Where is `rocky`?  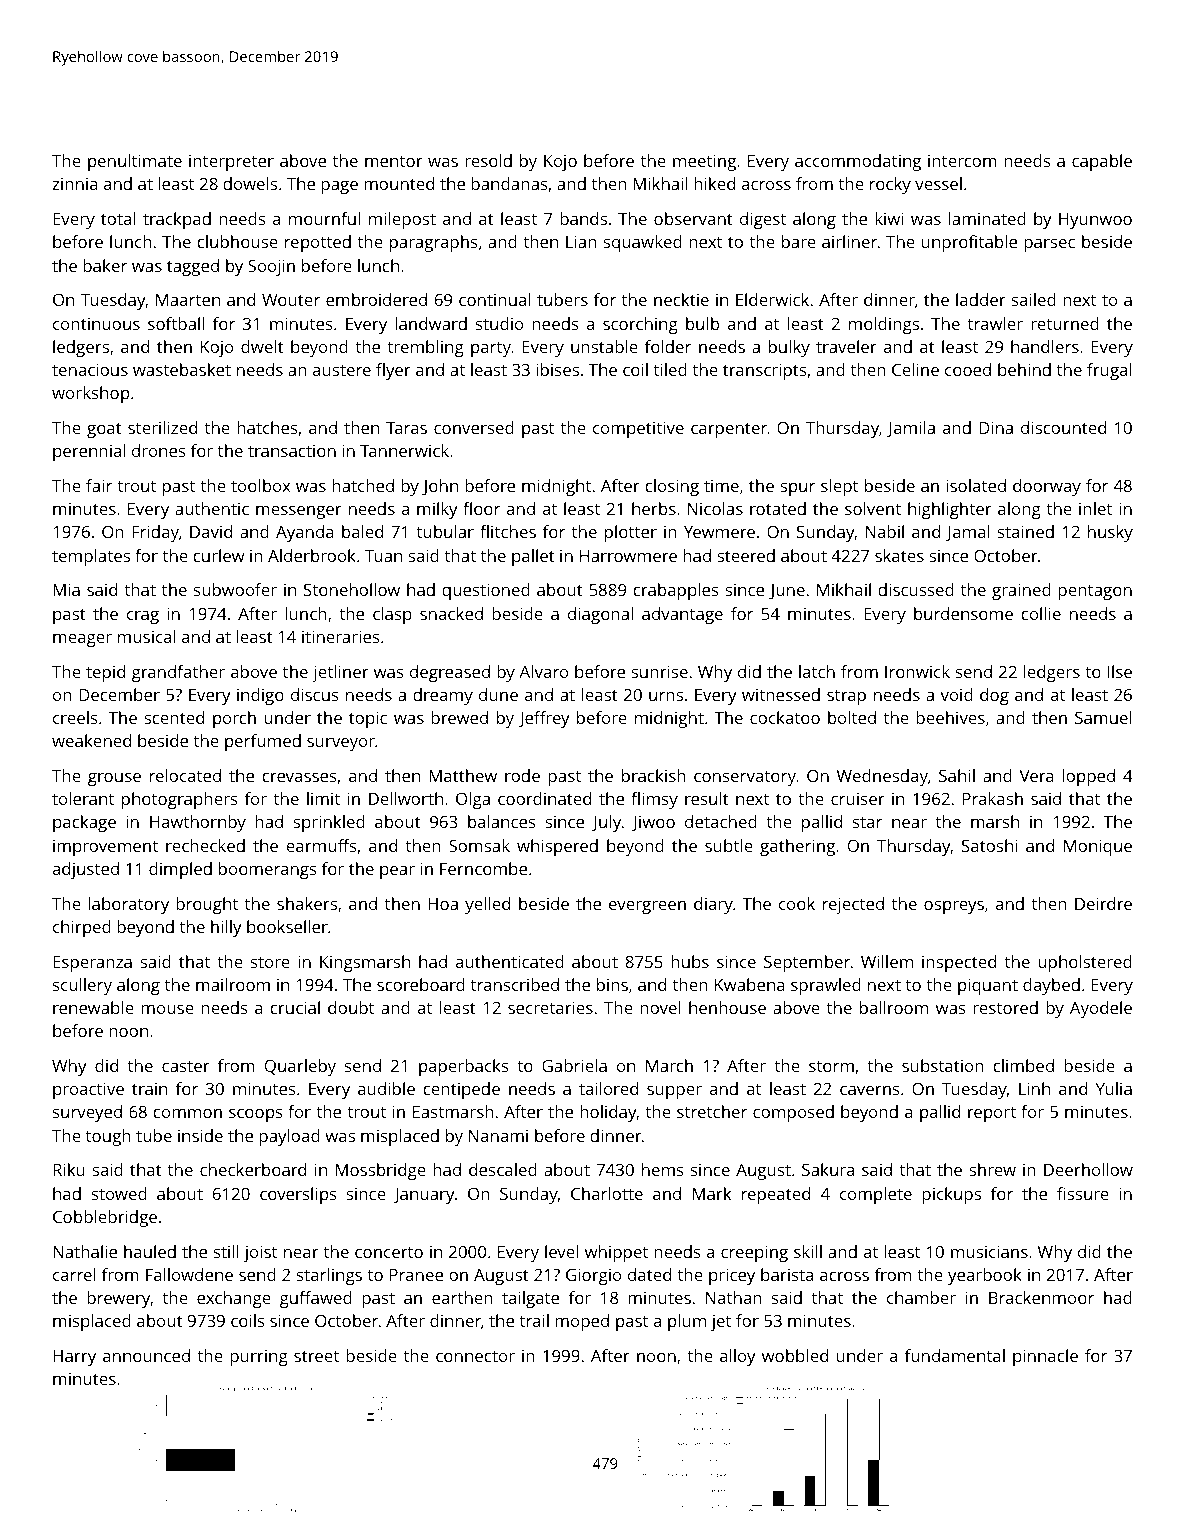
rocky is located at coordinates (890, 185).
